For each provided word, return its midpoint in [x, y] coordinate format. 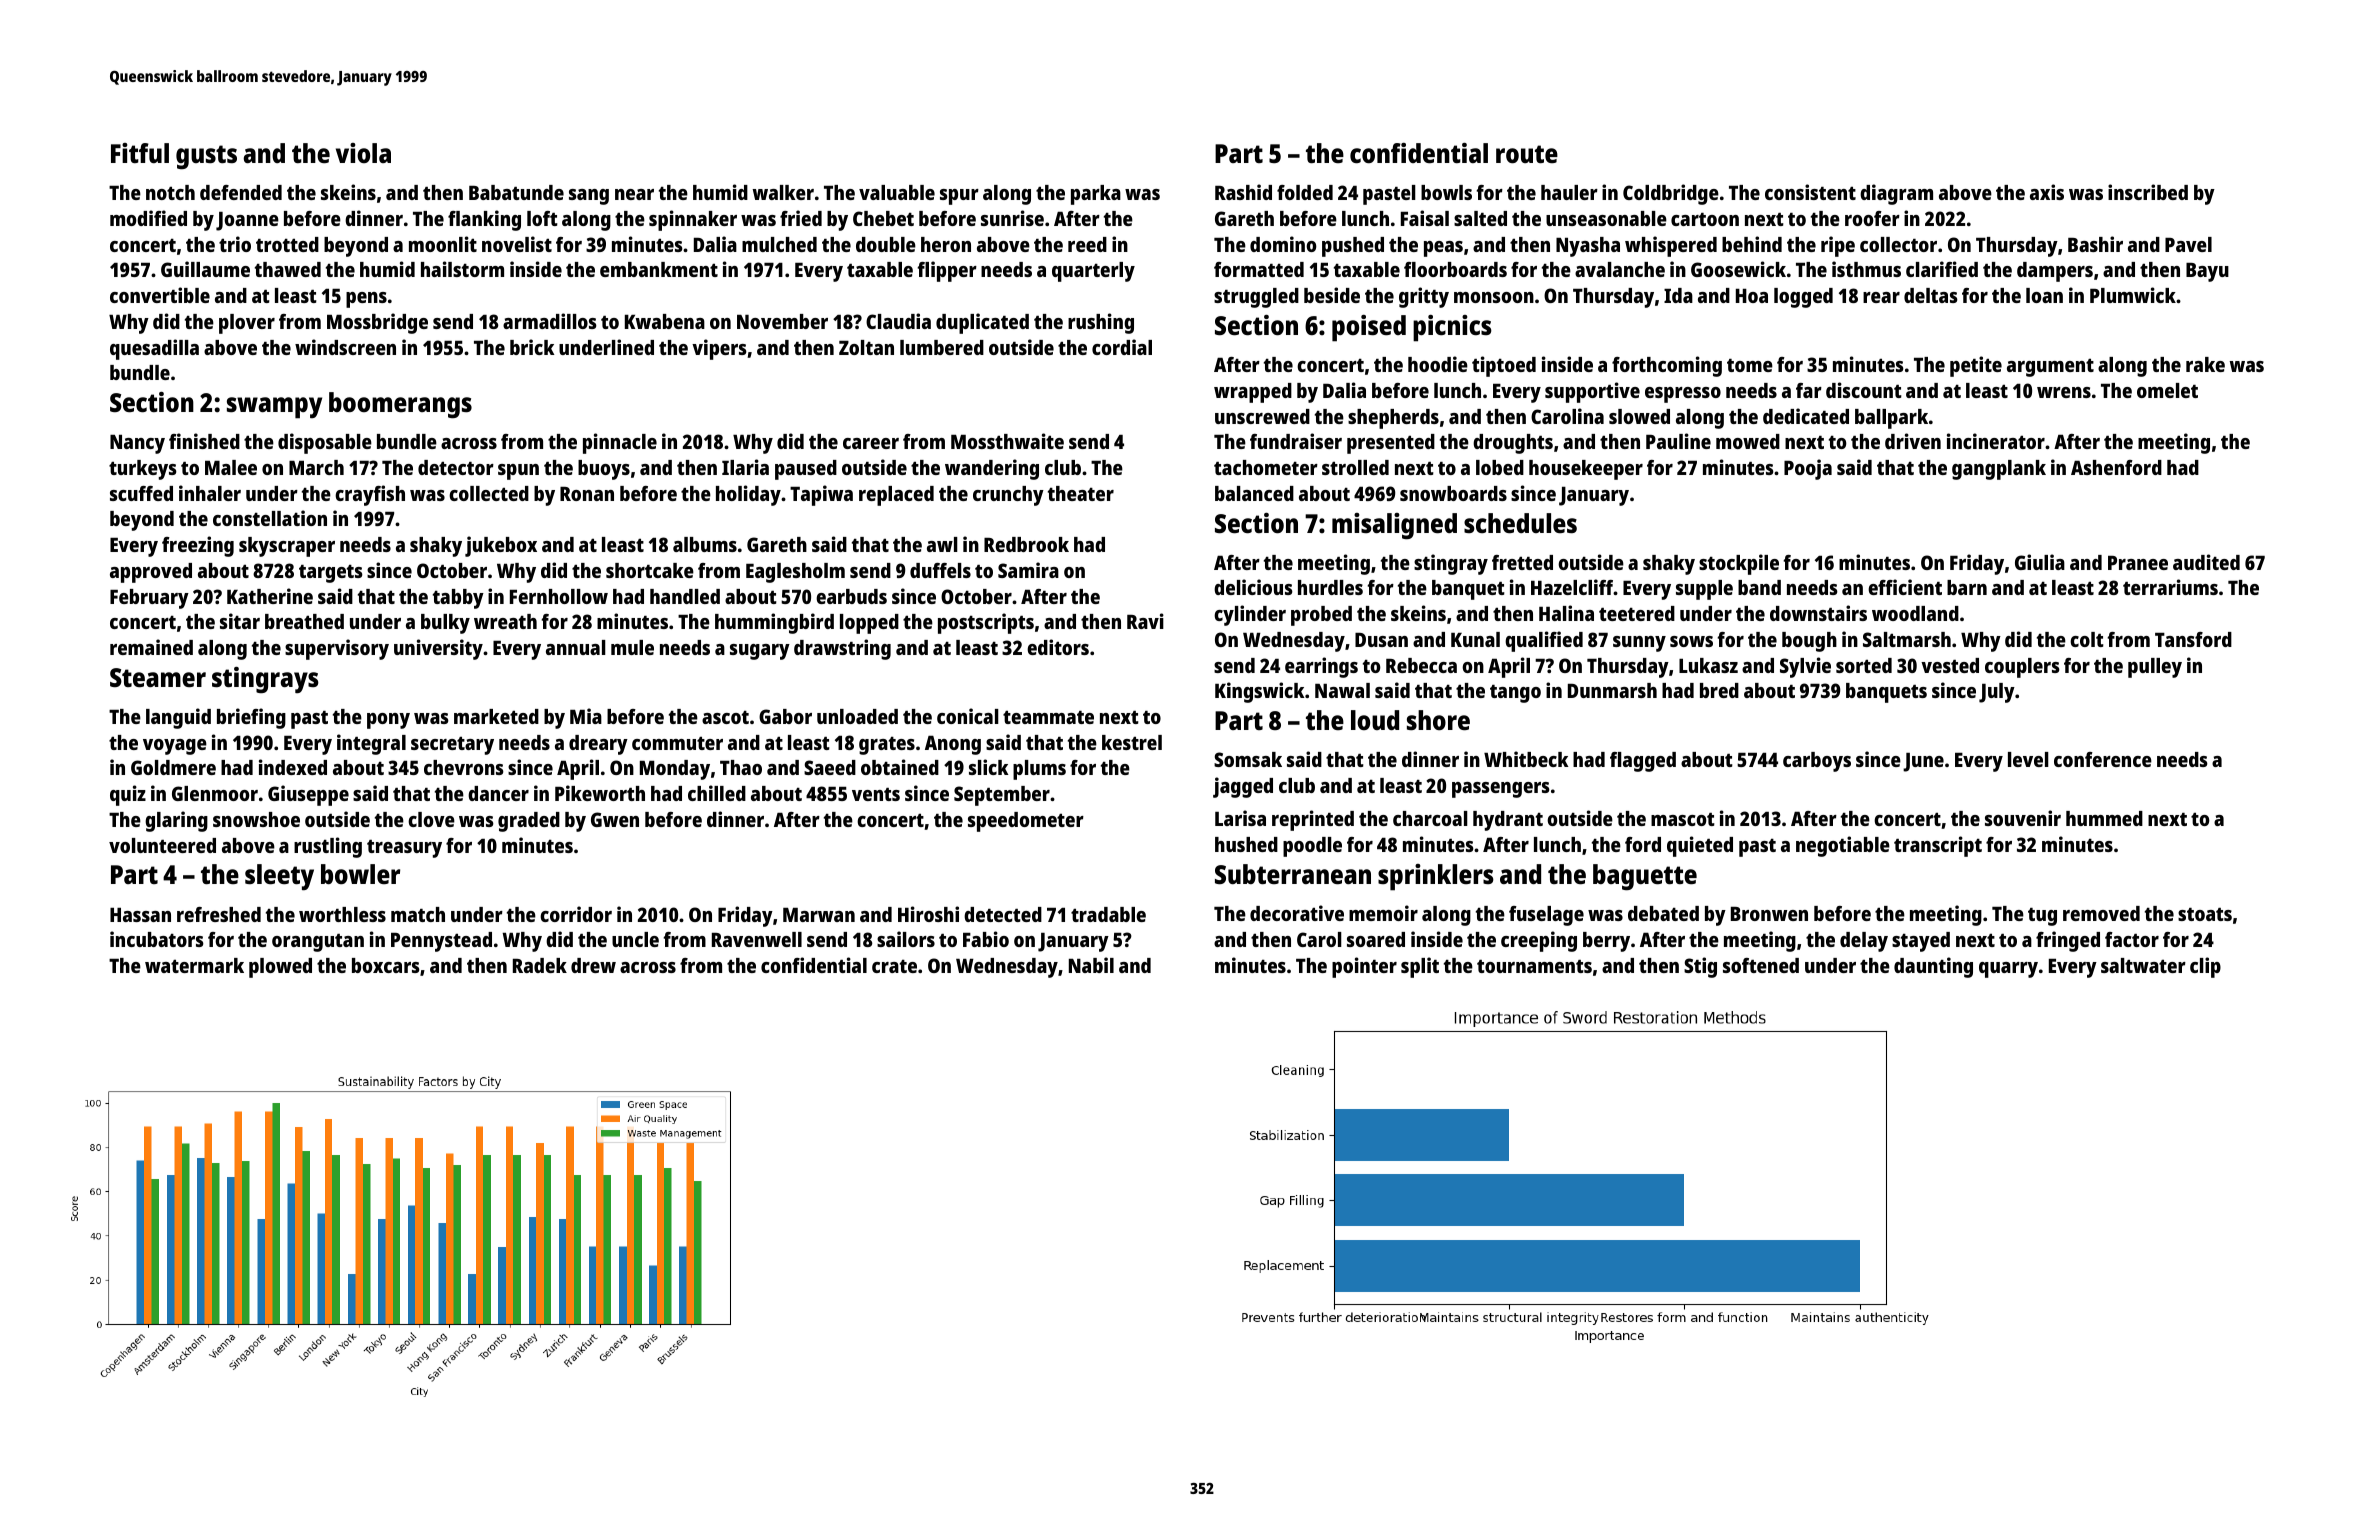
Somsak [1248, 759]
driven [1913, 441]
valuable [897, 192]
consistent [1810, 192]
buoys [604, 470]
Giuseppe [308, 795]
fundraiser [1296, 441]
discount [1864, 390]
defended [241, 192]
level [2028, 759]
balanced [1254, 493]
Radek [540, 965]
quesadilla [154, 349]
